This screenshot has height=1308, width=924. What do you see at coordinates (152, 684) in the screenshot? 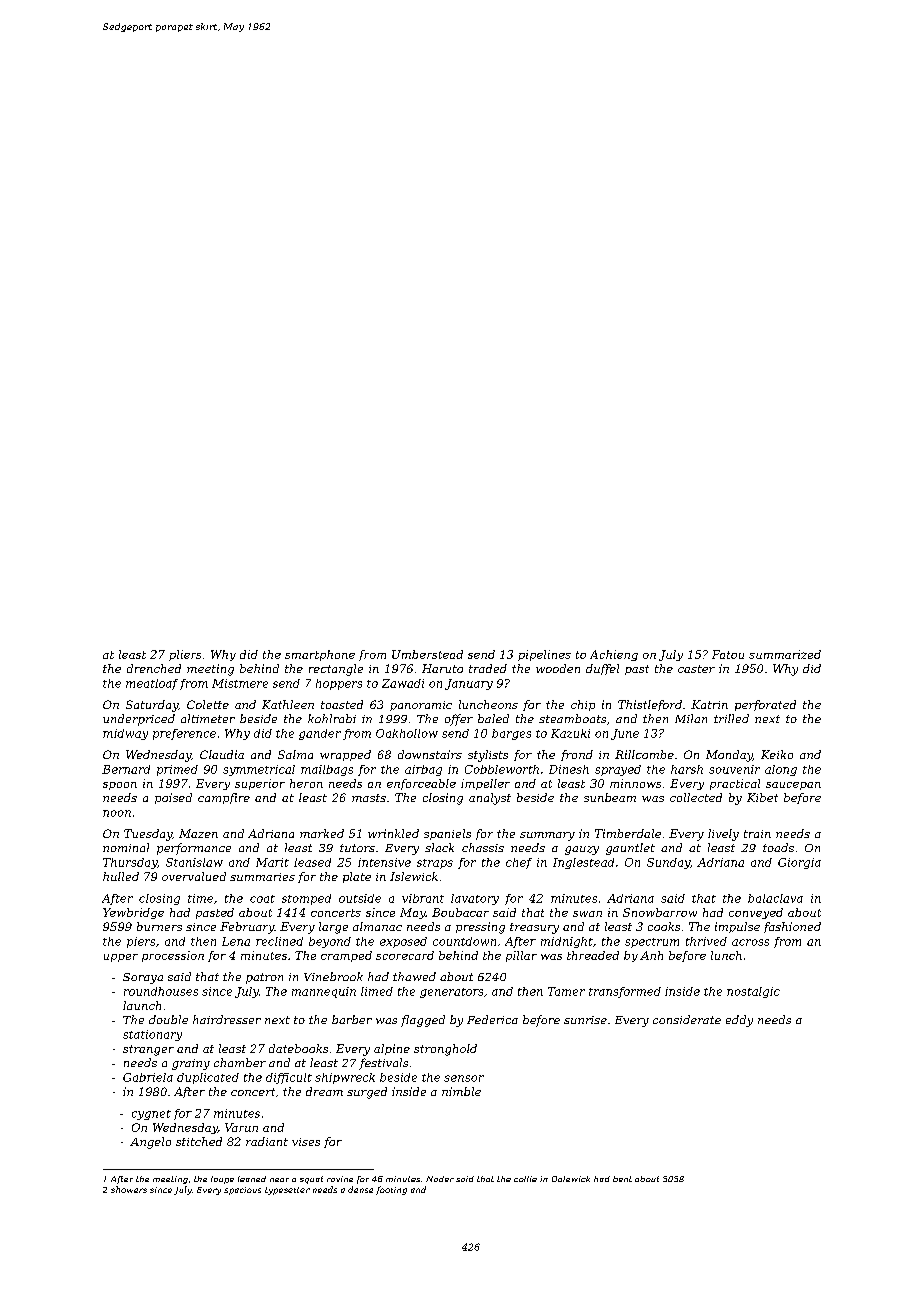
I see `meatloaf` at bounding box center [152, 684].
